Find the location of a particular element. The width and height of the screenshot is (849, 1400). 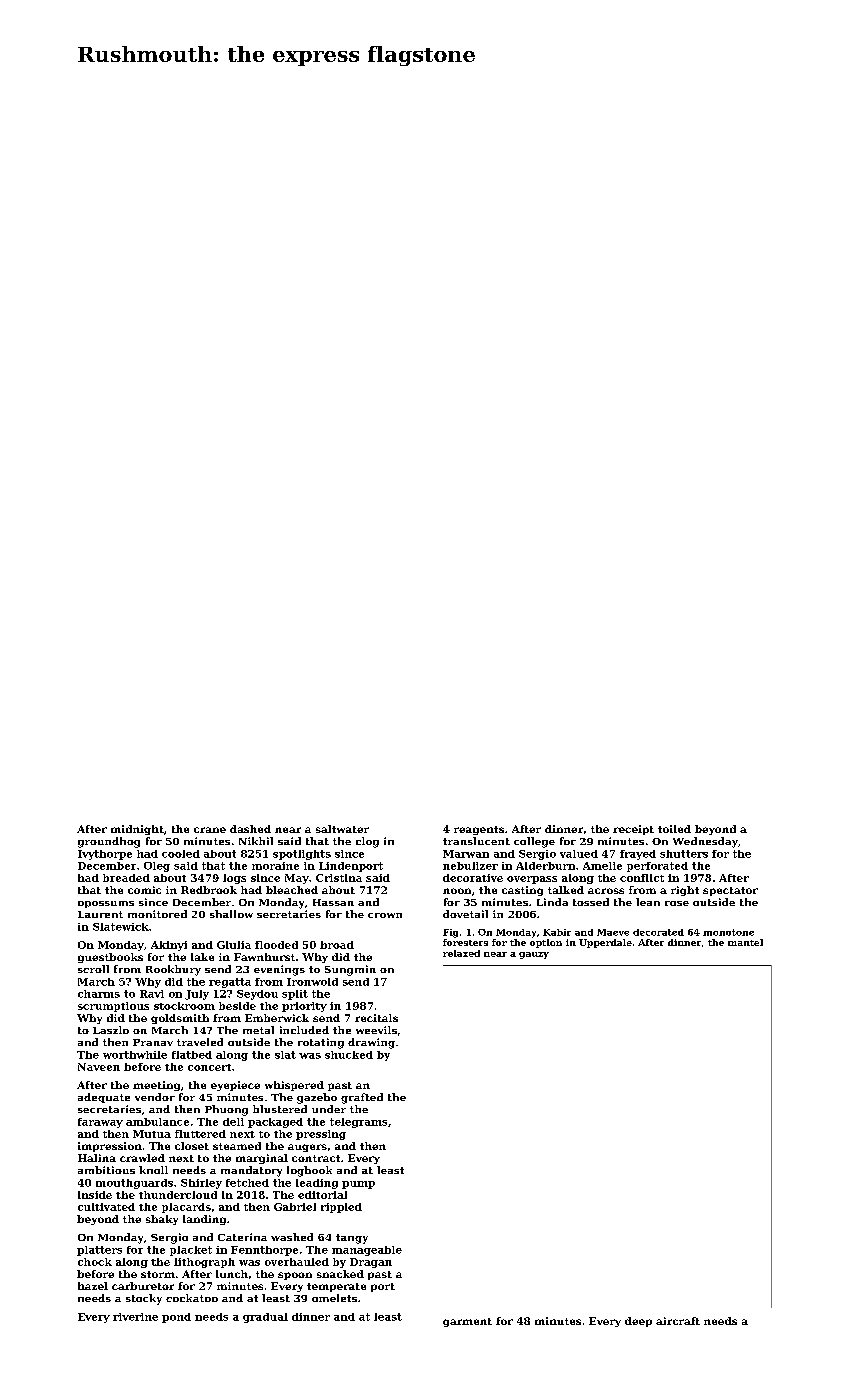

Laszlo is located at coordinates (111, 1030).
